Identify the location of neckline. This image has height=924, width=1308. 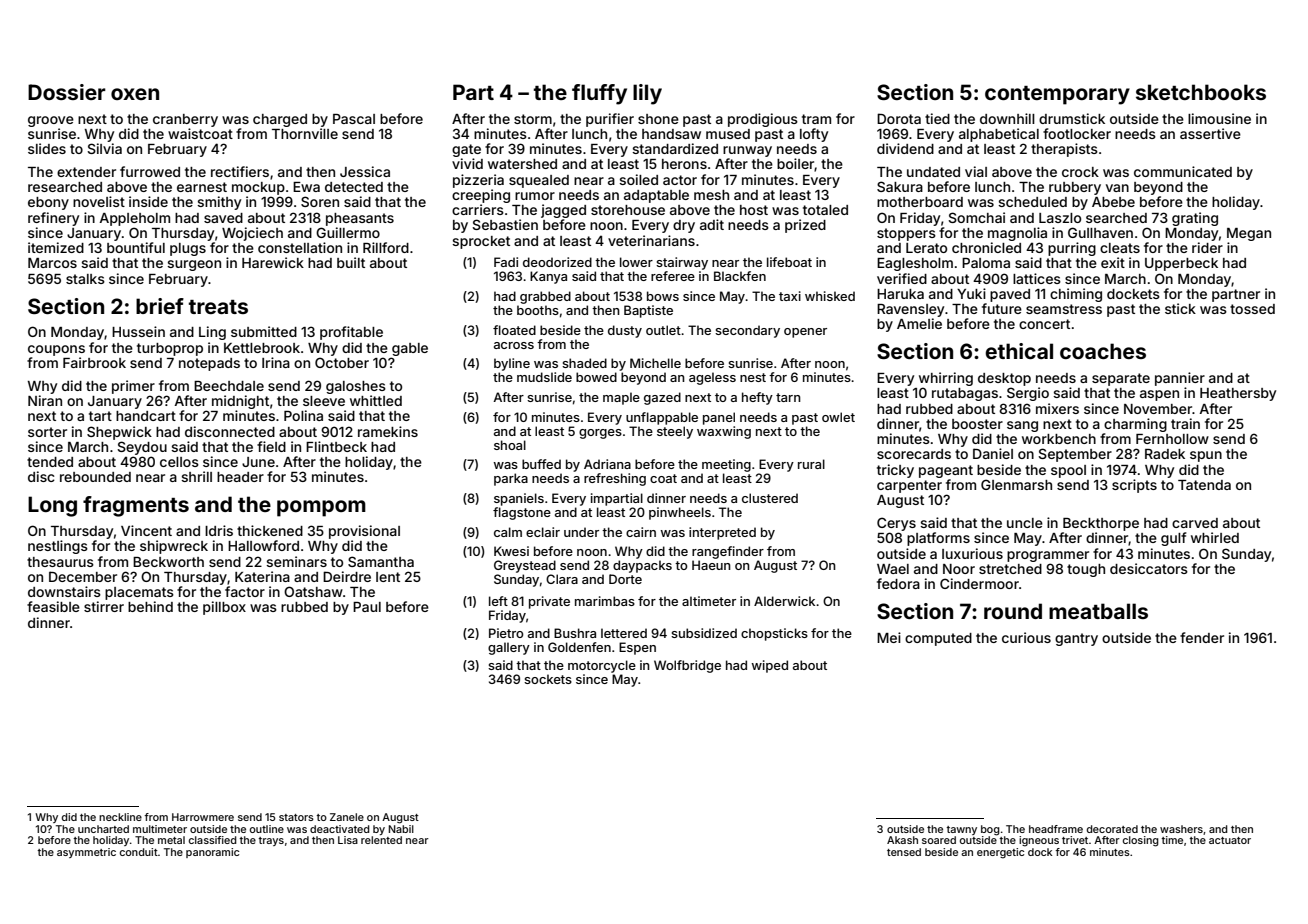
(120, 817).
